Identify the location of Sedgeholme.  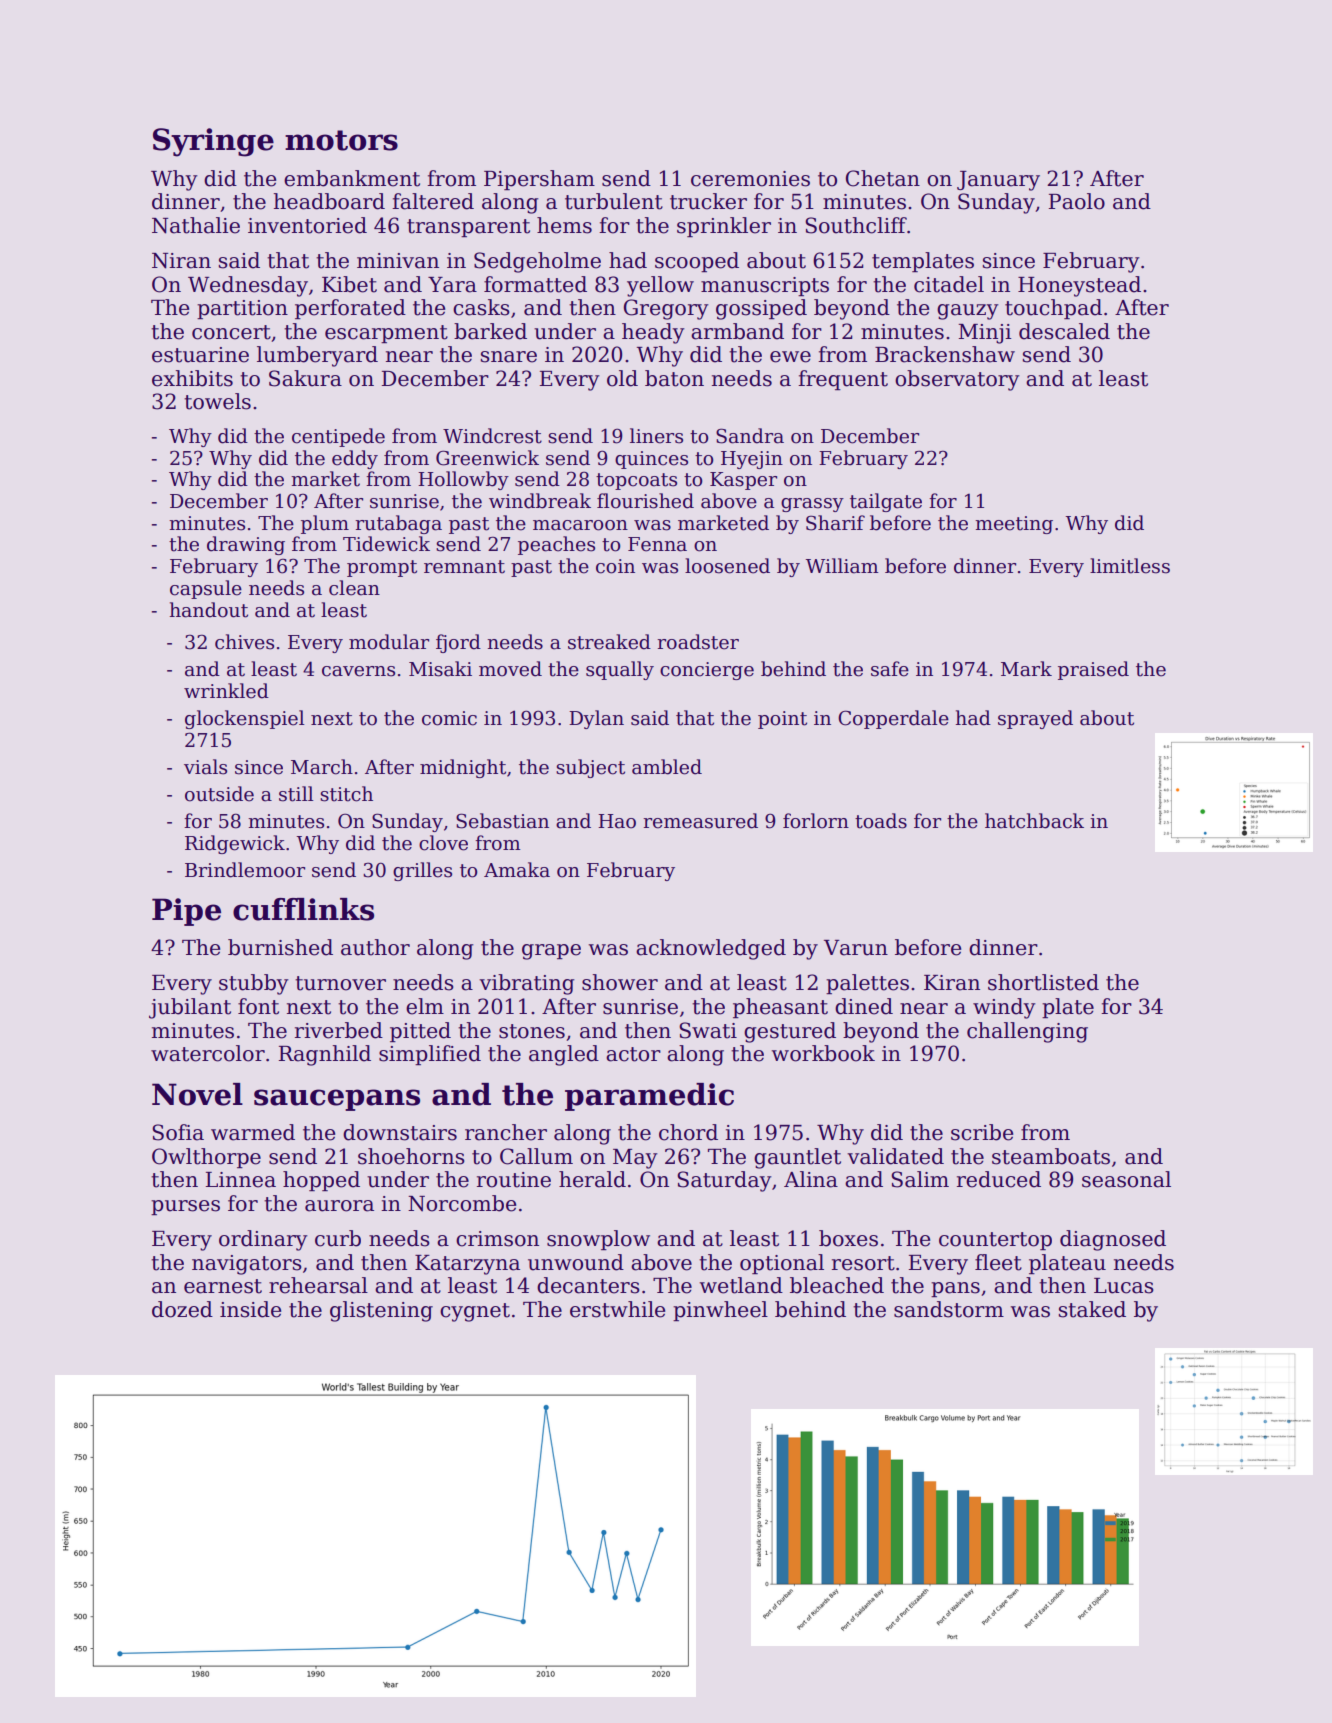
(537, 262).
